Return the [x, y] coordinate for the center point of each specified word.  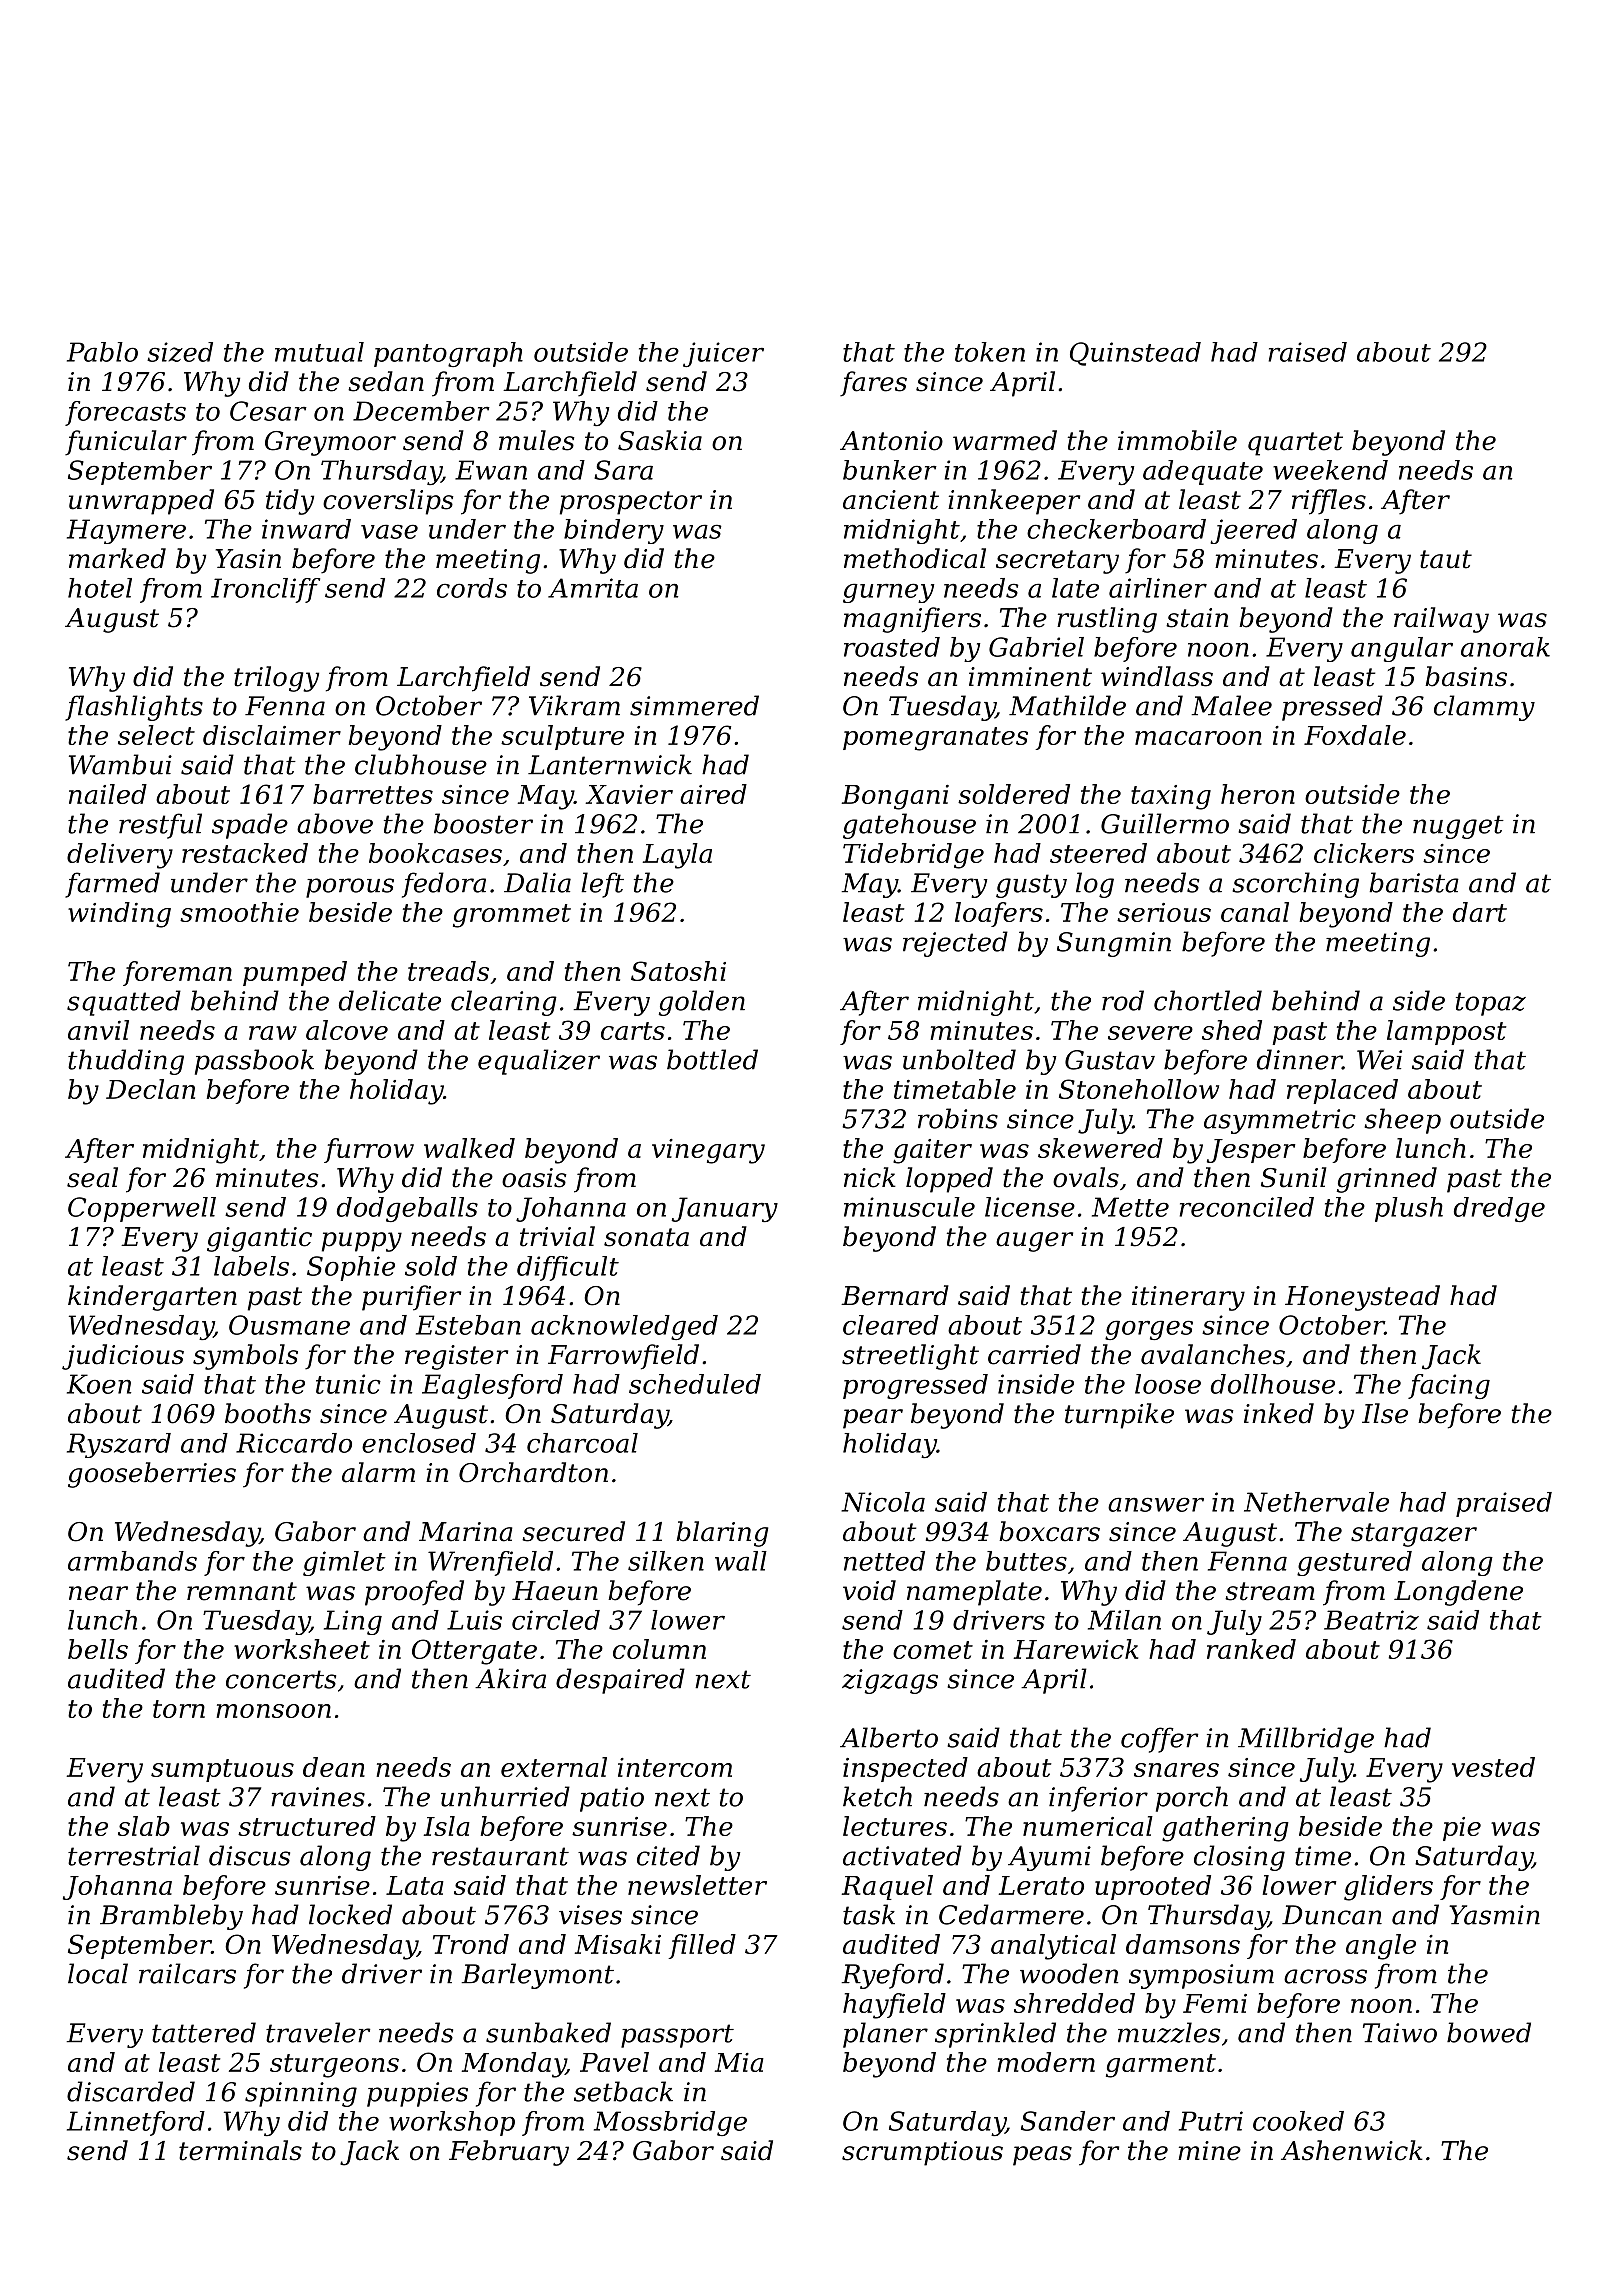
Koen [99, 1384]
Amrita [593, 588]
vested [1493, 1767]
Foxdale [1355, 735]
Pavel [614, 2062]
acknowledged [624, 1327]
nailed [108, 794]
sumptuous [222, 1770]
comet [933, 1650]
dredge [1499, 1209]
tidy [290, 502]
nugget [1458, 827]
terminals [240, 2150]
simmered [694, 705]
